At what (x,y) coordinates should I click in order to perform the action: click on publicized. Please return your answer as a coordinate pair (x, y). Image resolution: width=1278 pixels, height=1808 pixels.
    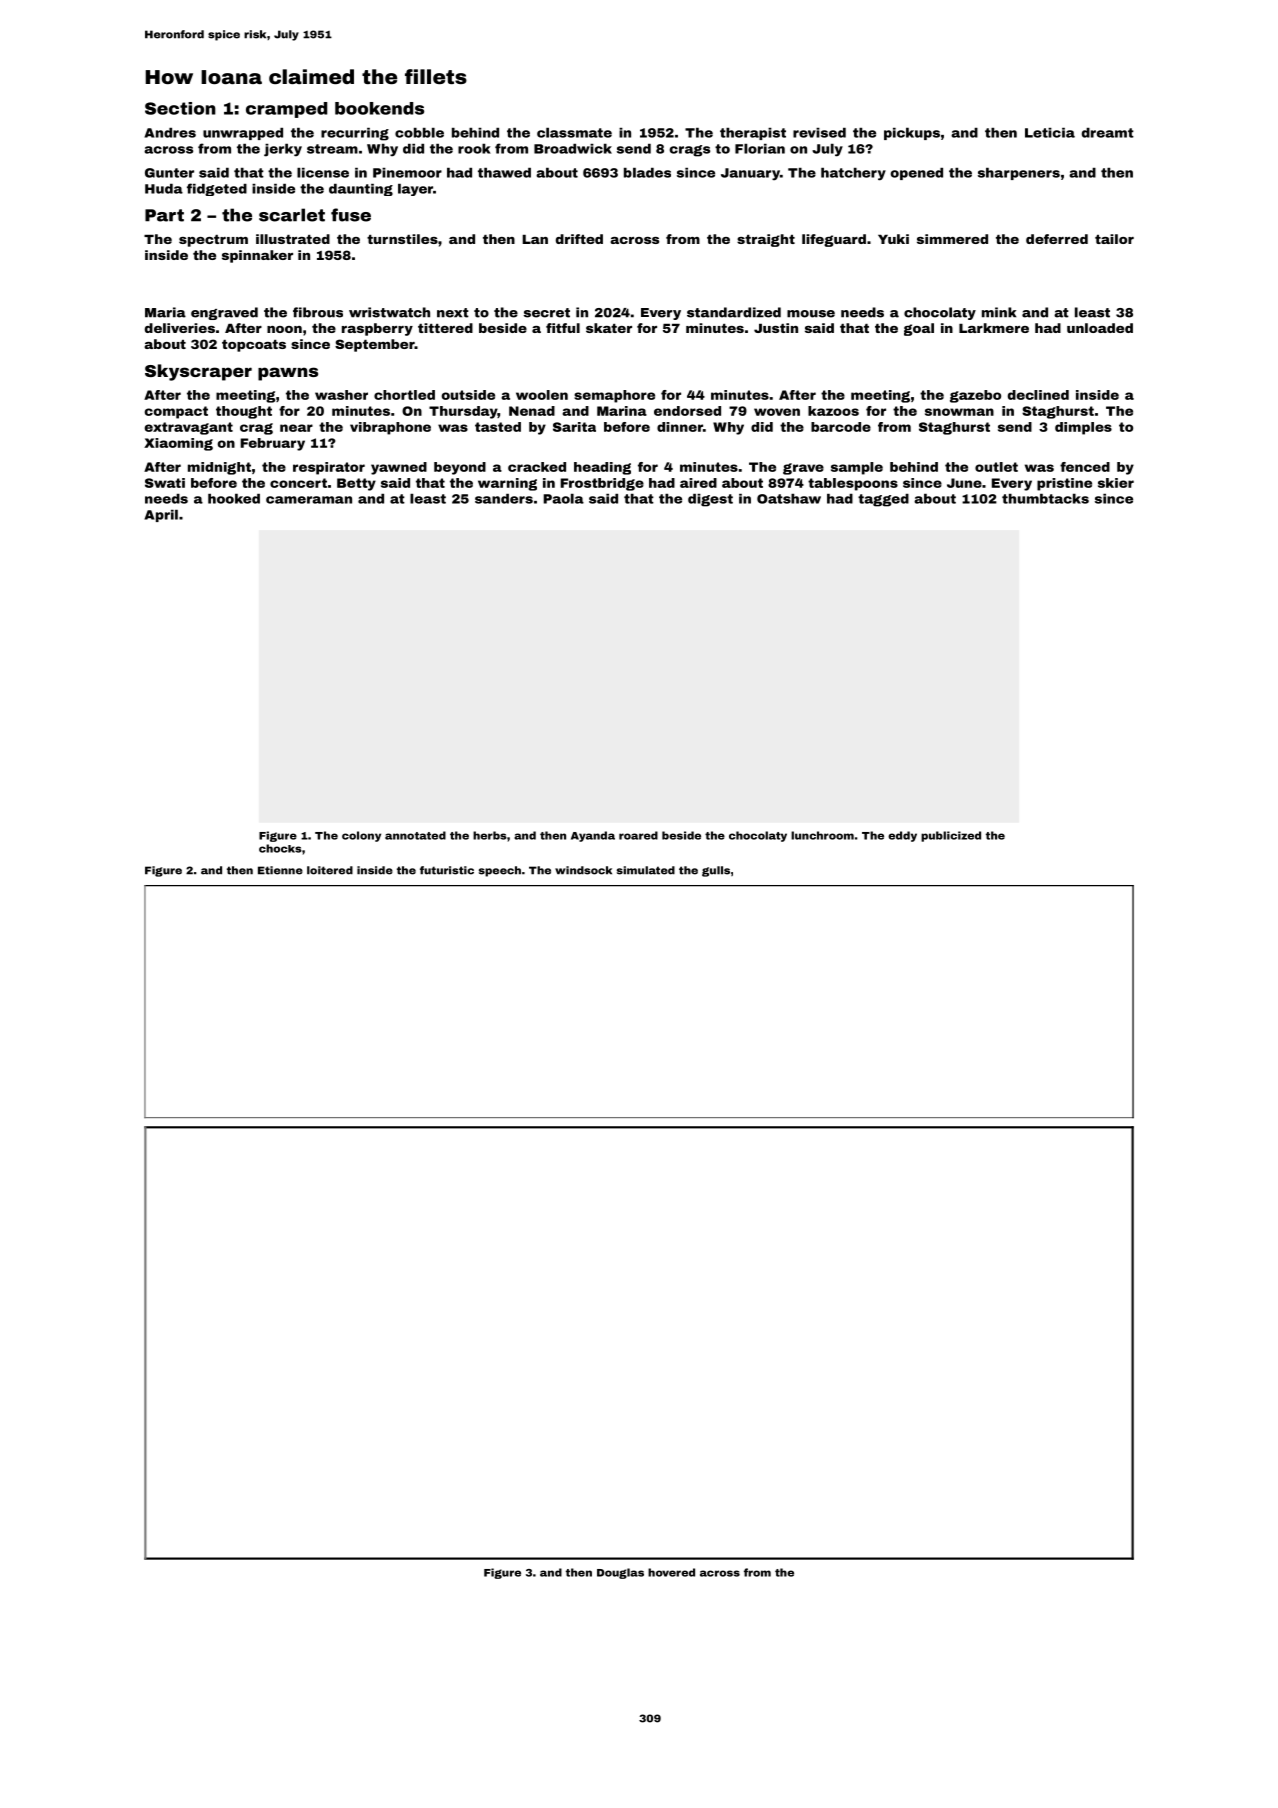
    Looking at the image, I should click on (951, 836).
